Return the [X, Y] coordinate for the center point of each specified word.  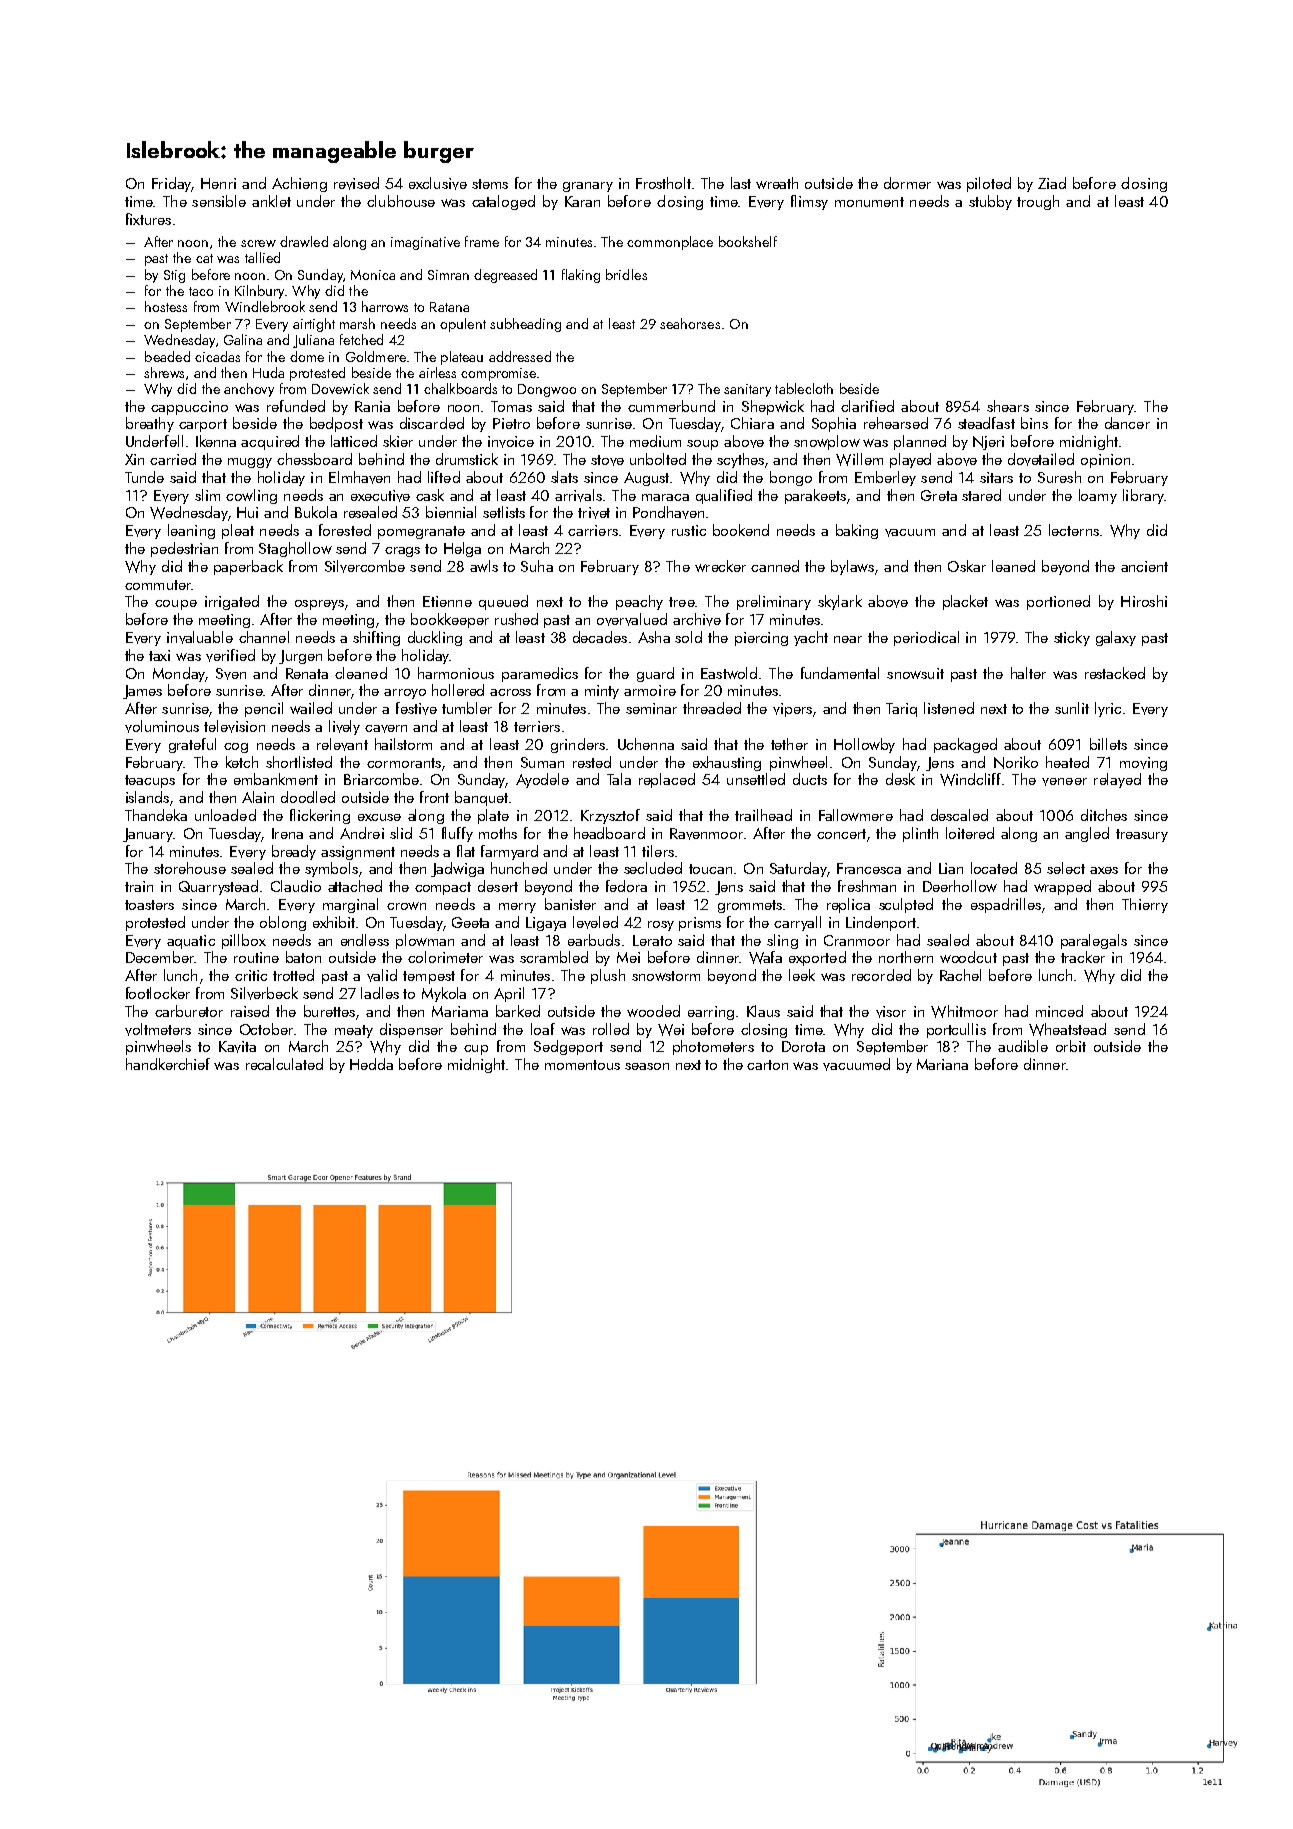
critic [251, 975]
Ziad [1052, 183]
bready [294, 852]
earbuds [594, 940]
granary [588, 187]
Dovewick [340, 388]
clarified [867, 406]
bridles [626, 274]
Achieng [299, 184]
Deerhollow [960, 886]
